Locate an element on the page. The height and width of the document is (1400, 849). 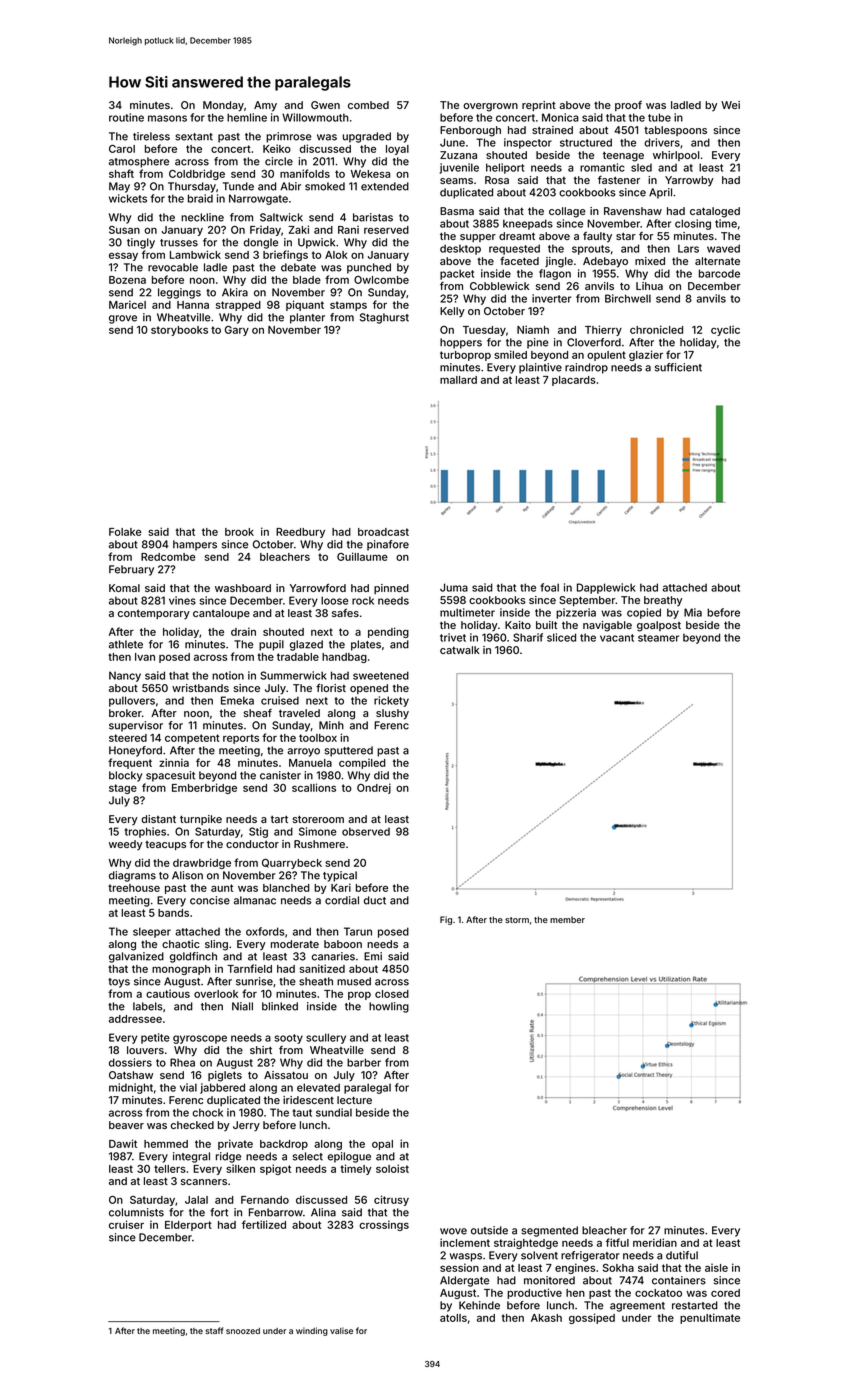
Sharif is located at coordinates (528, 637).
